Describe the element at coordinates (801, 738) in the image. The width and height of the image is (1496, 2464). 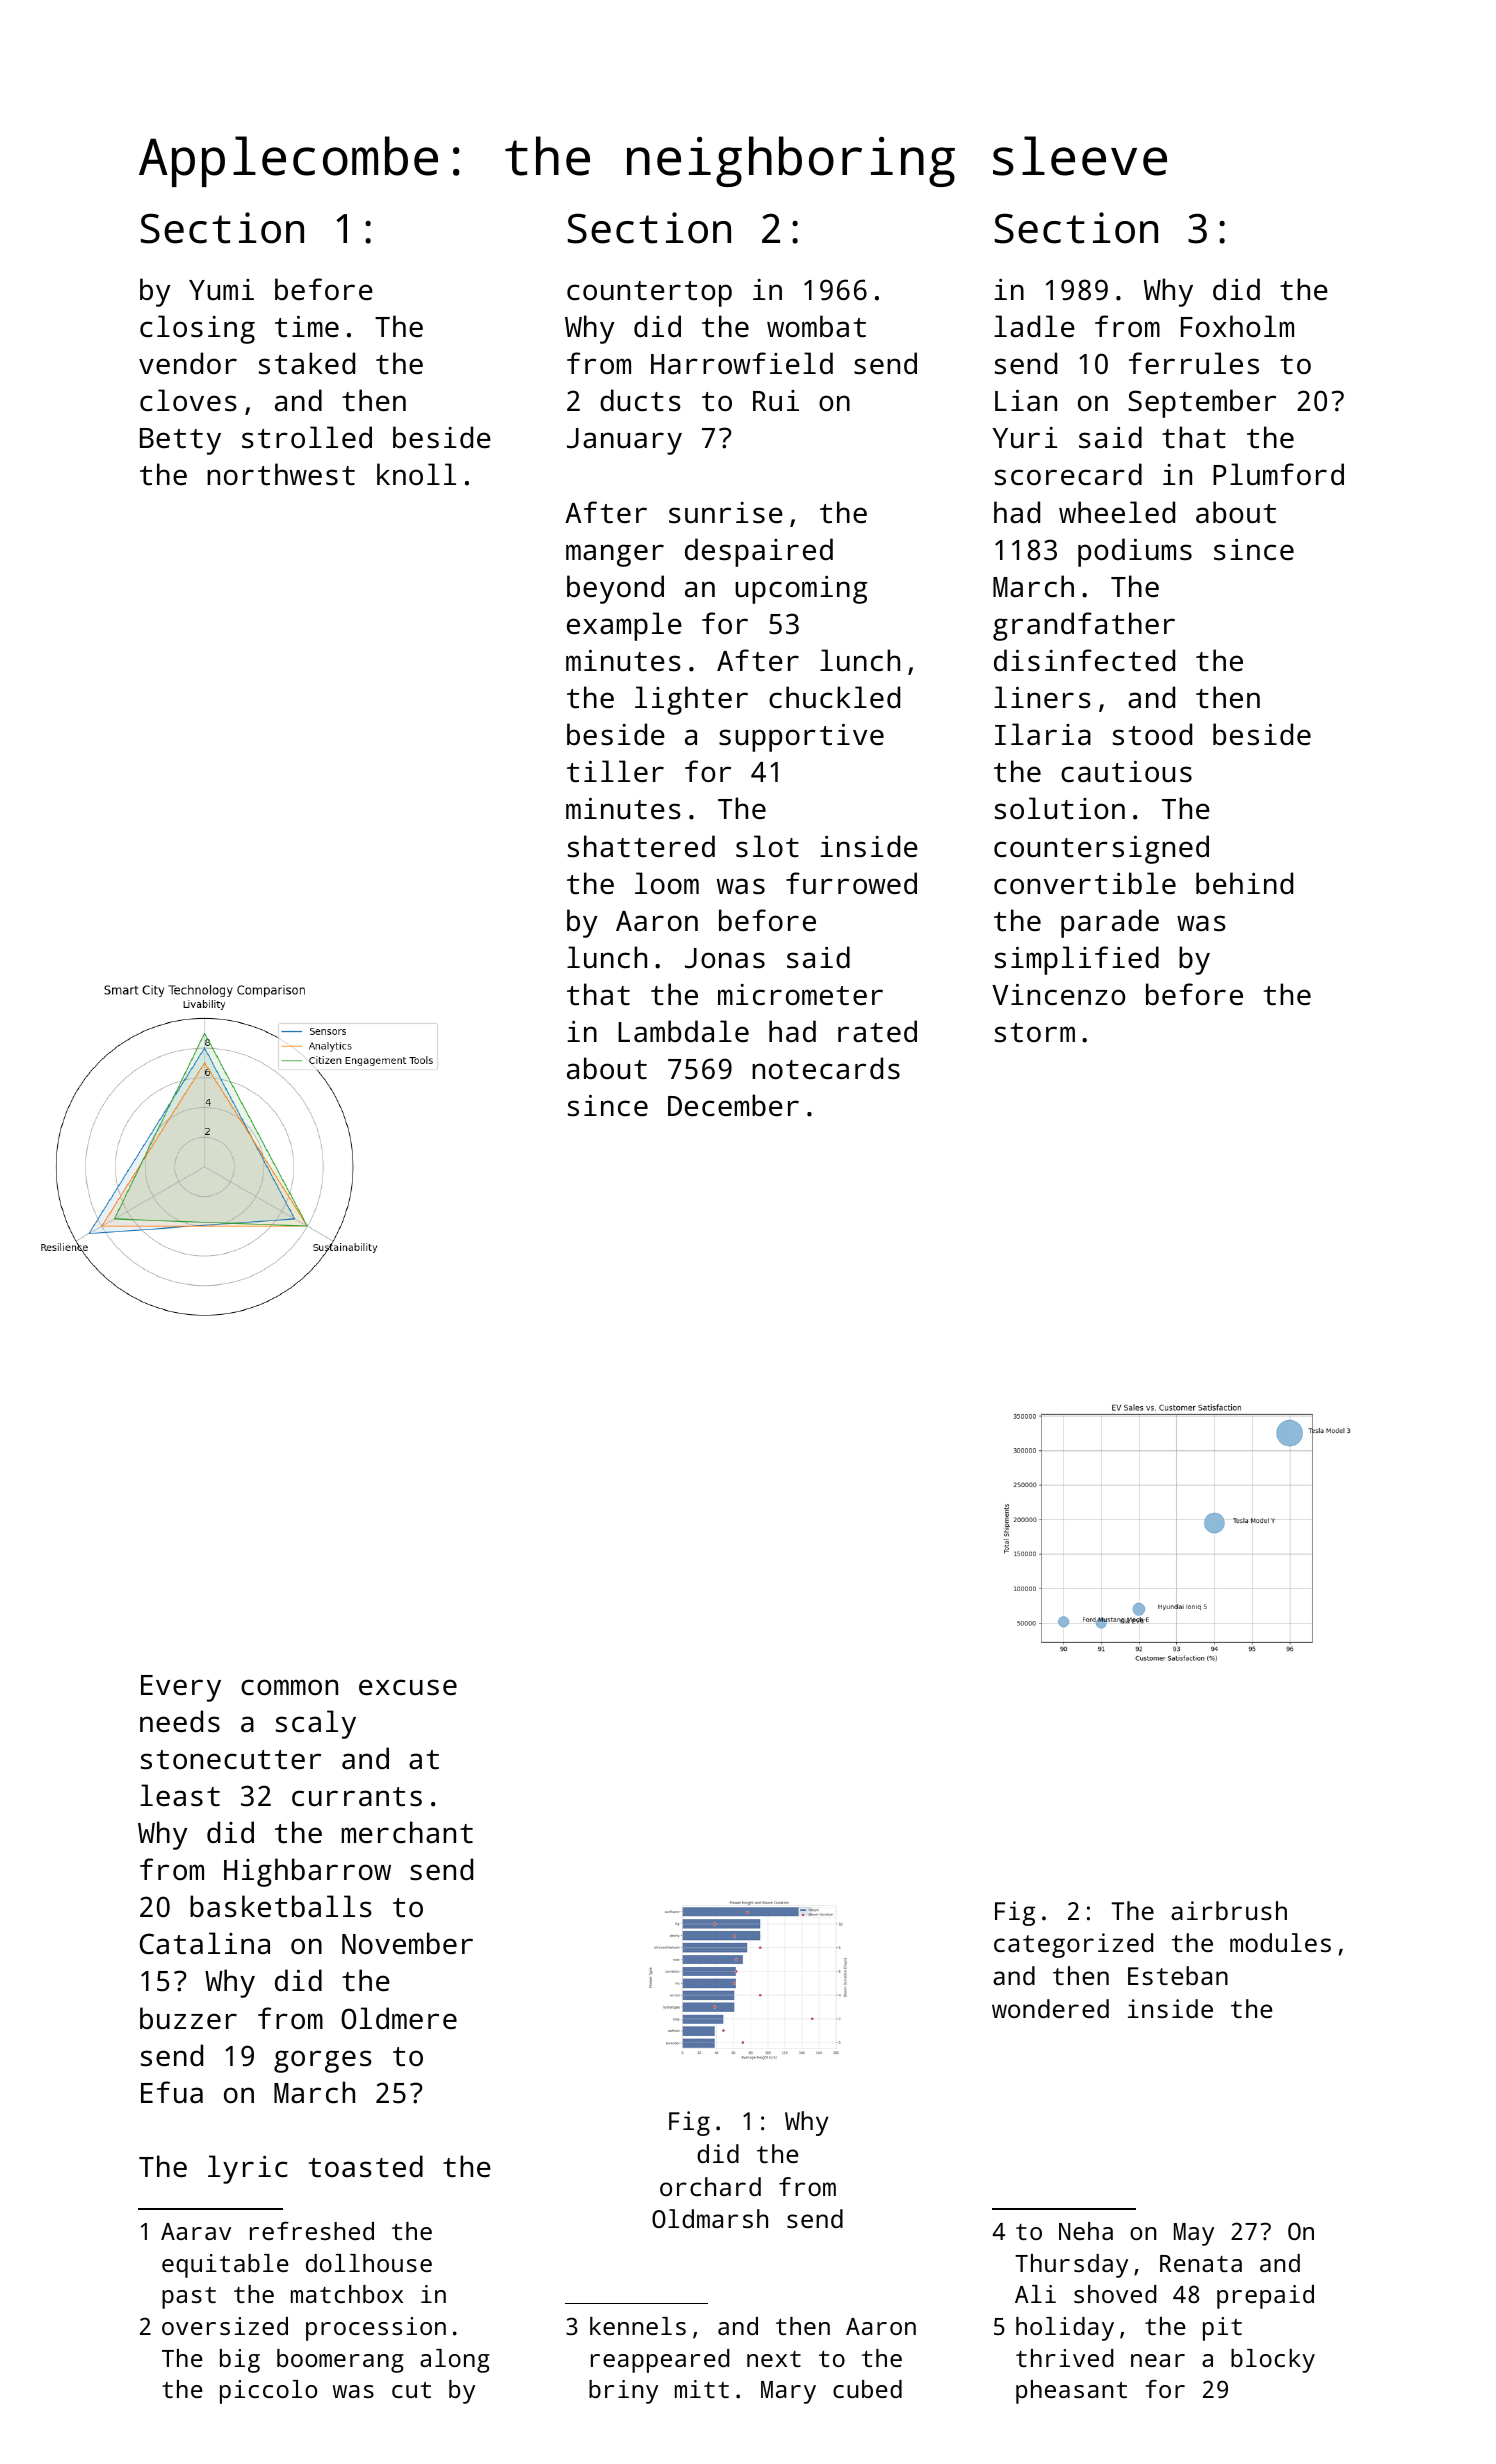
I see `supportive` at that location.
